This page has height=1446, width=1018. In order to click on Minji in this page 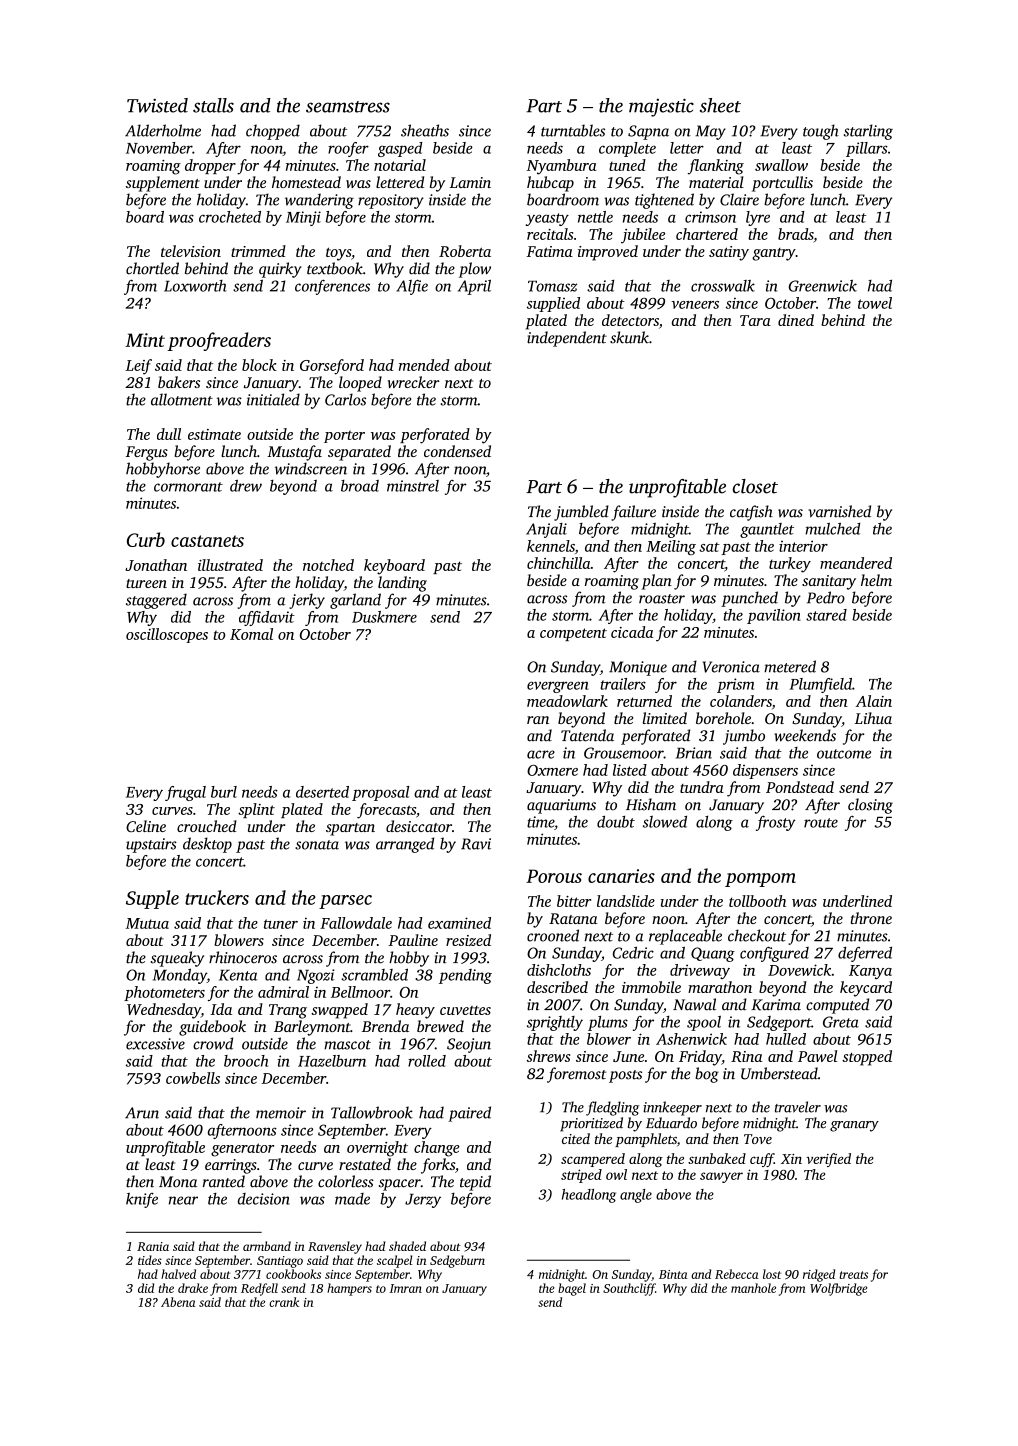, I will do `click(303, 218)`.
